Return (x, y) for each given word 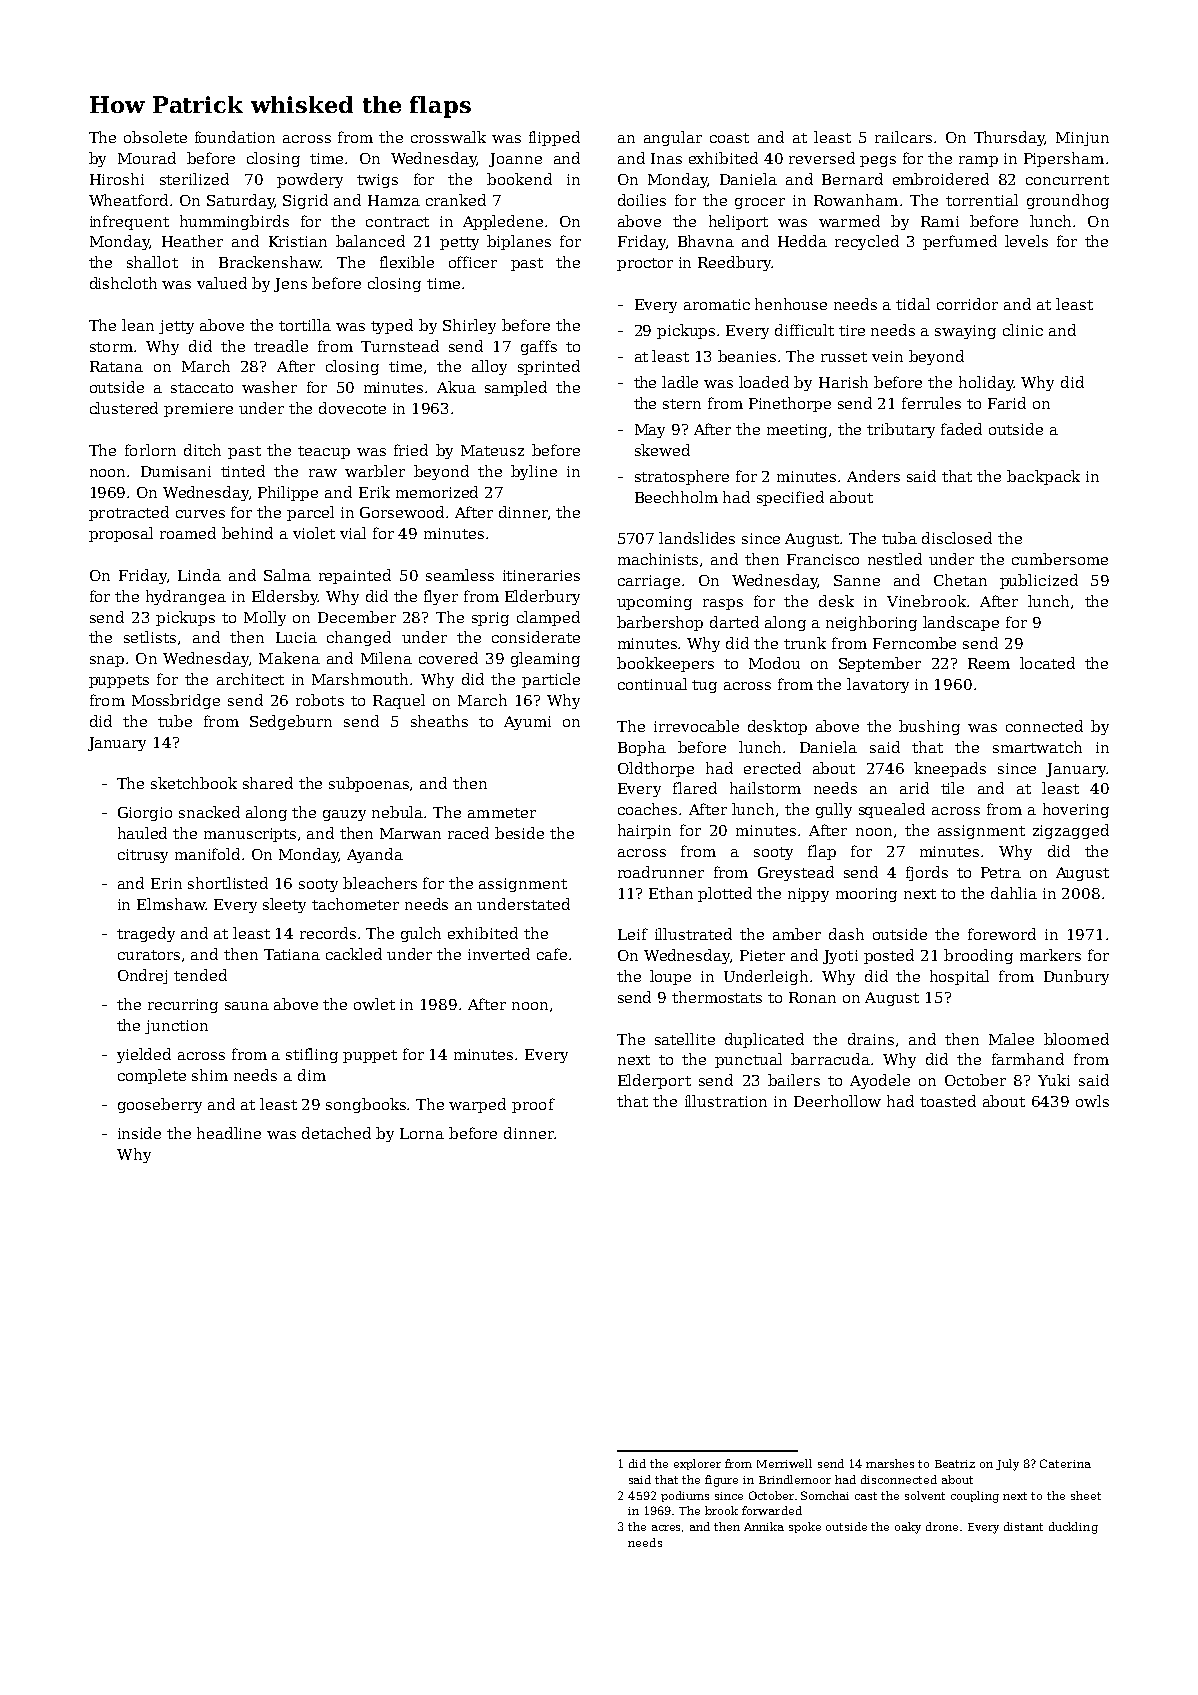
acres (666, 1528)
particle (551, 680)
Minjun (1082, 139)
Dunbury (1076, 977)
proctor (645, 264)
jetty (176, 327)
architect (250, 679)
